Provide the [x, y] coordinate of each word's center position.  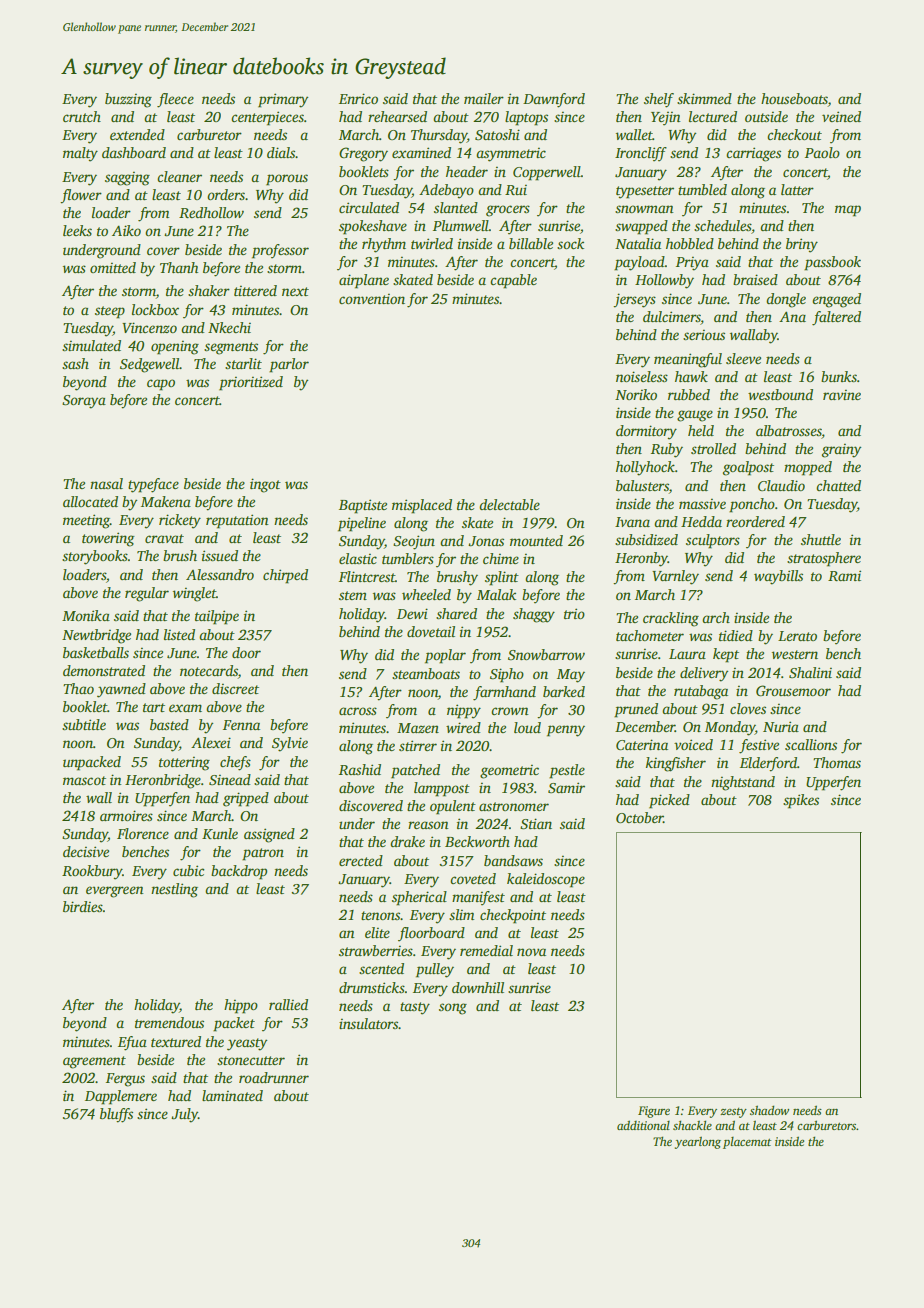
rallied [288, 1004]
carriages [753, 154]
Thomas [837, 762]
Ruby [667, 450]
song [453, 1009]
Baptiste [363, 506]
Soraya [84, 402]
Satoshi [497, 134]
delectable [509, 504]
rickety [180, 521]
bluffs [116, 1115]
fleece [175, 100]
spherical [419, 898]
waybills [778, 577]
